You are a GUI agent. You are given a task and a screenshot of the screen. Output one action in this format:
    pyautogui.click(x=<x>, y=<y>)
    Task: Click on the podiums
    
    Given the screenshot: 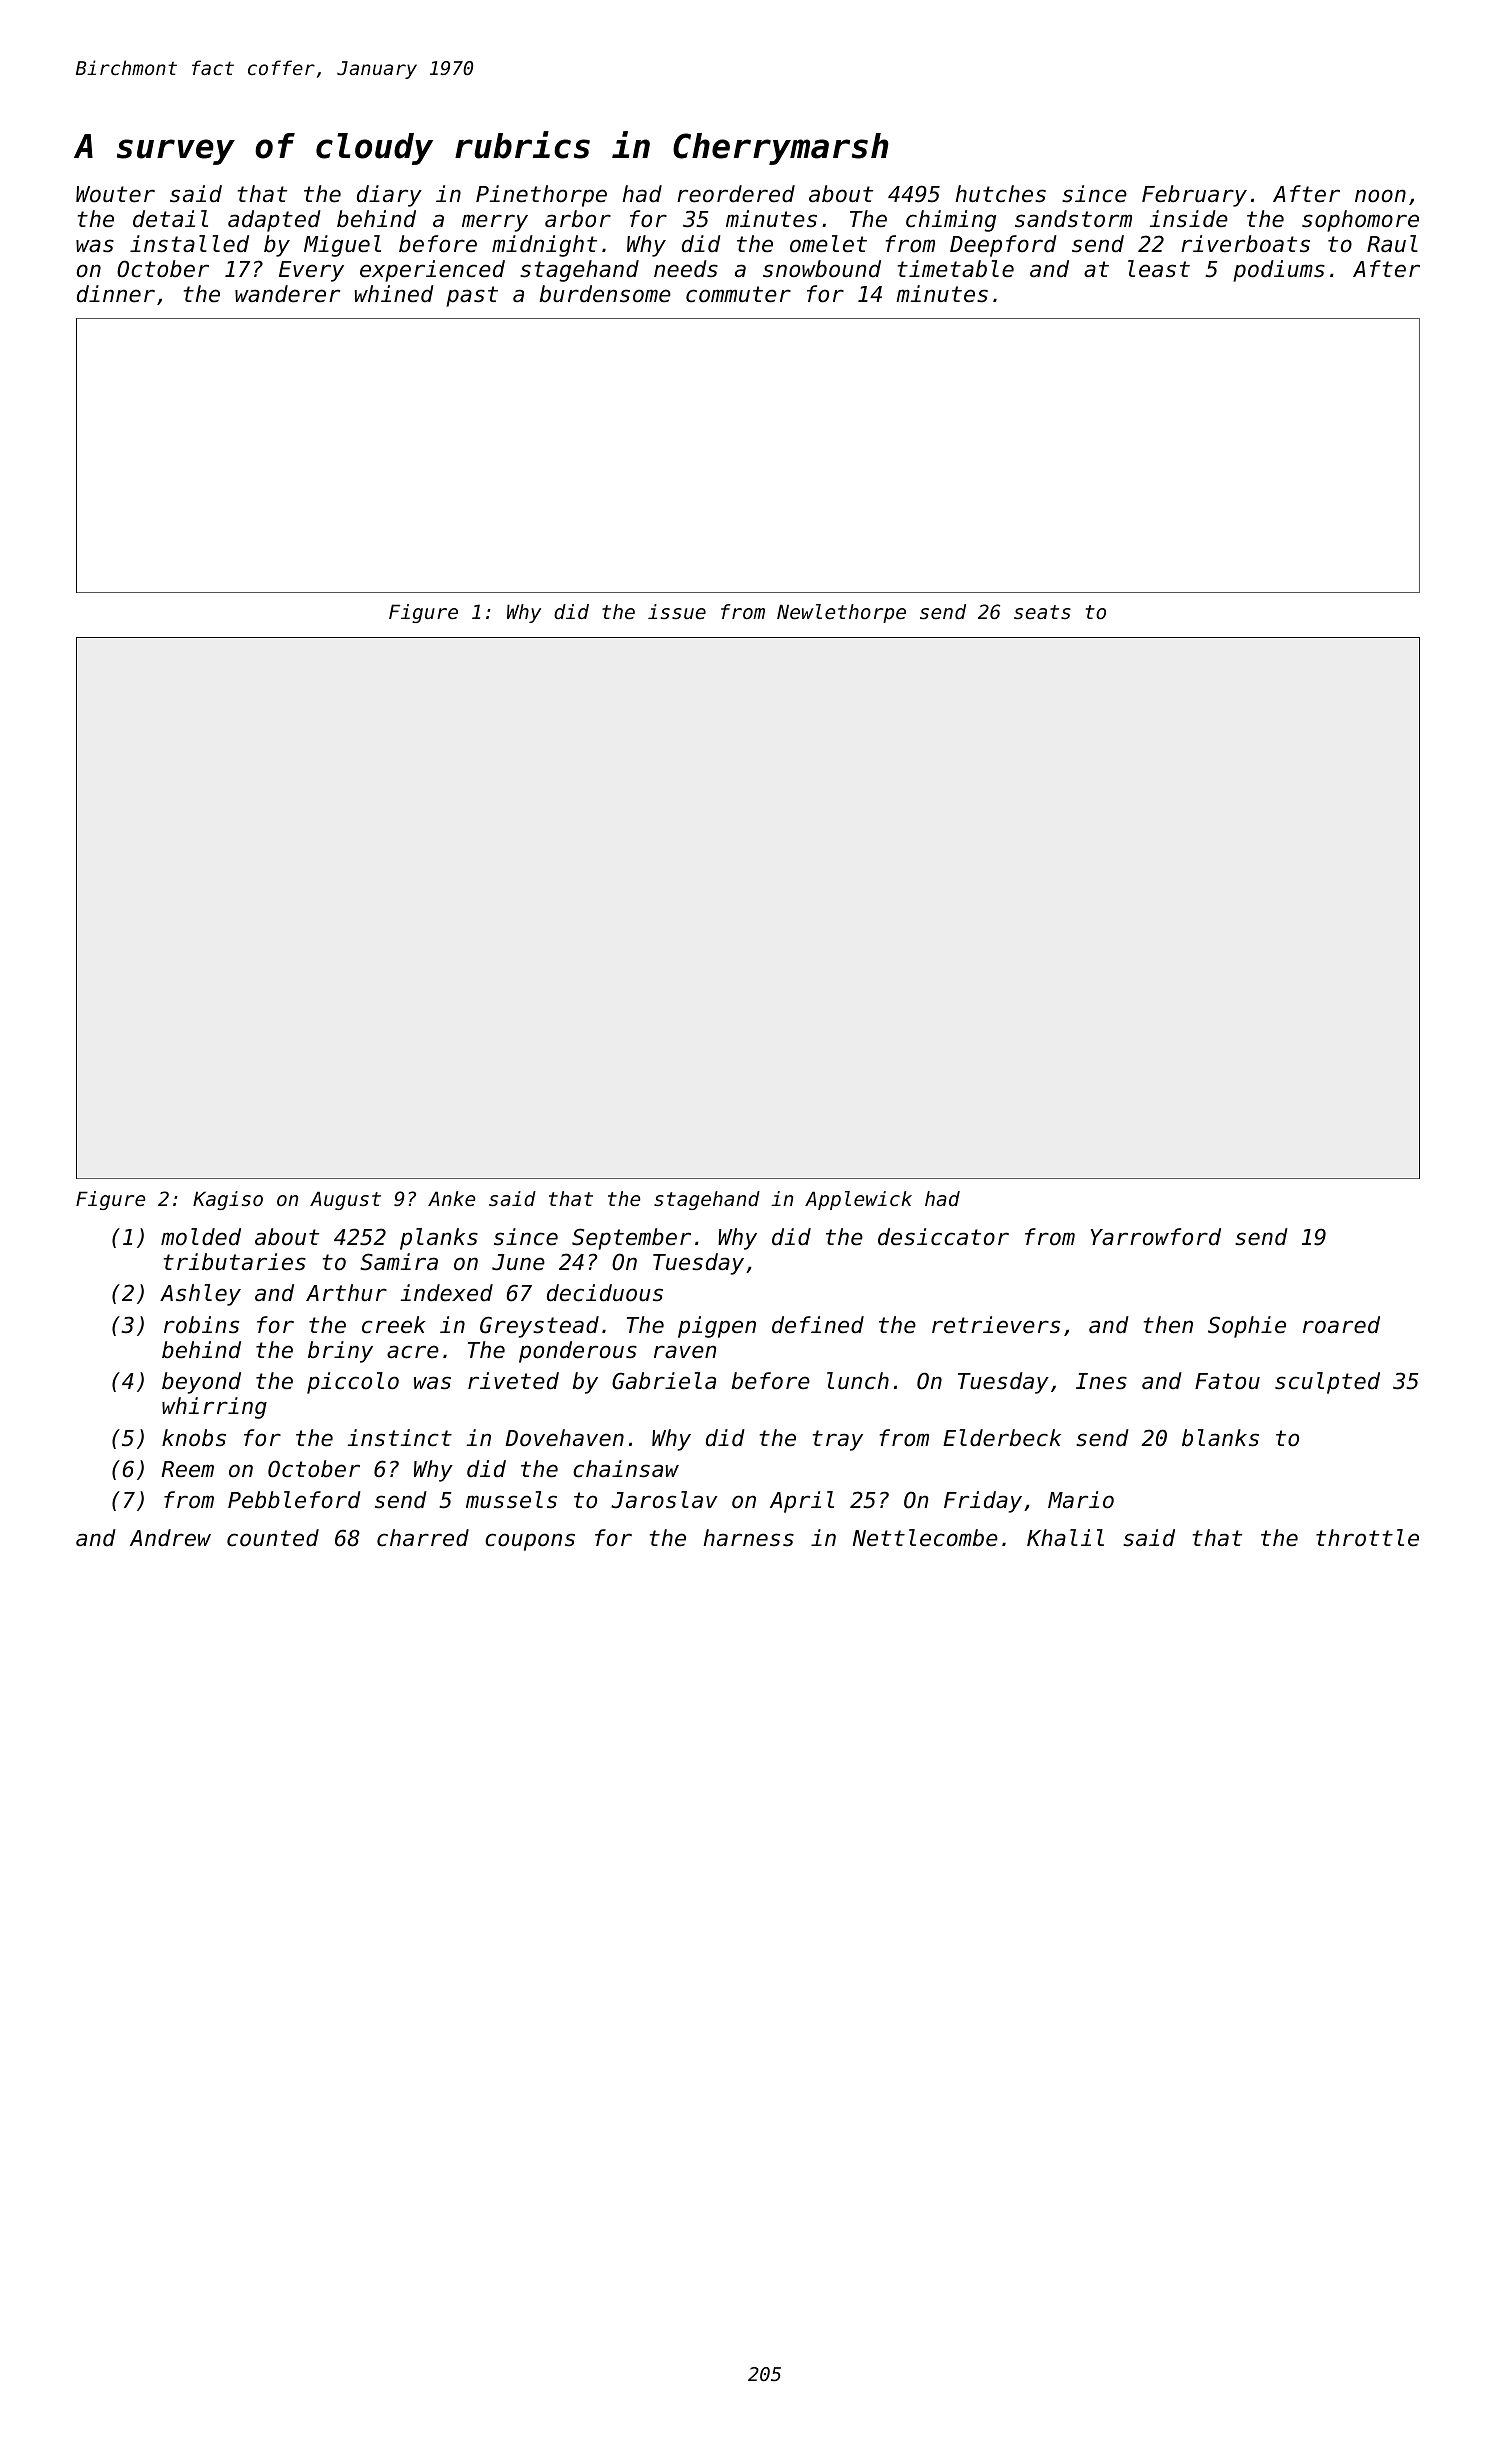 What is the action you would take?
    pyautogui.click(x=1279, y=271)
